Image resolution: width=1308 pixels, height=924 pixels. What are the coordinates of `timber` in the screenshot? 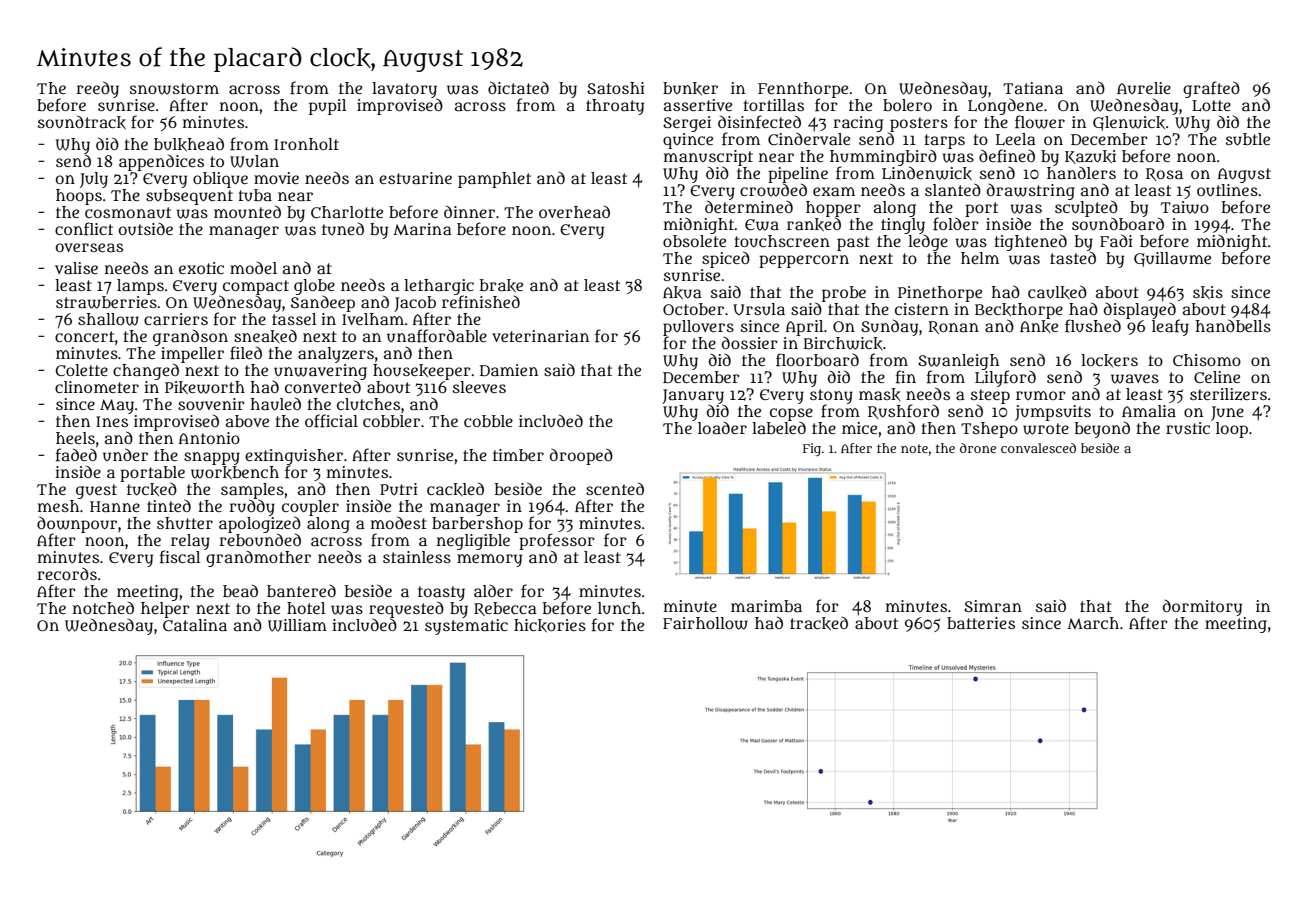 It's located at (518, 455).
